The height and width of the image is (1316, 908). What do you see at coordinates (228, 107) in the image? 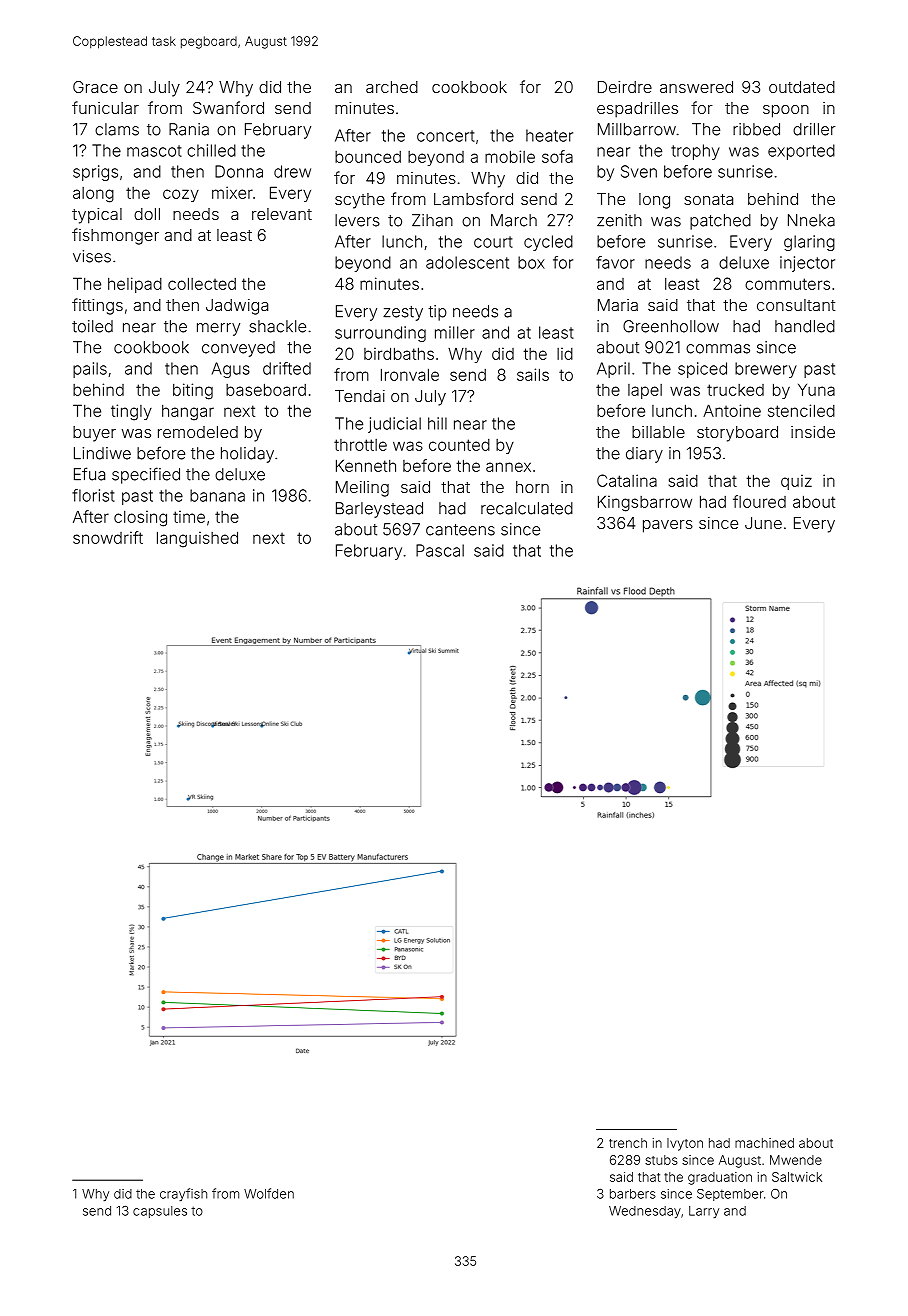
I see `Swanford` at bounding box center [228, 107].
